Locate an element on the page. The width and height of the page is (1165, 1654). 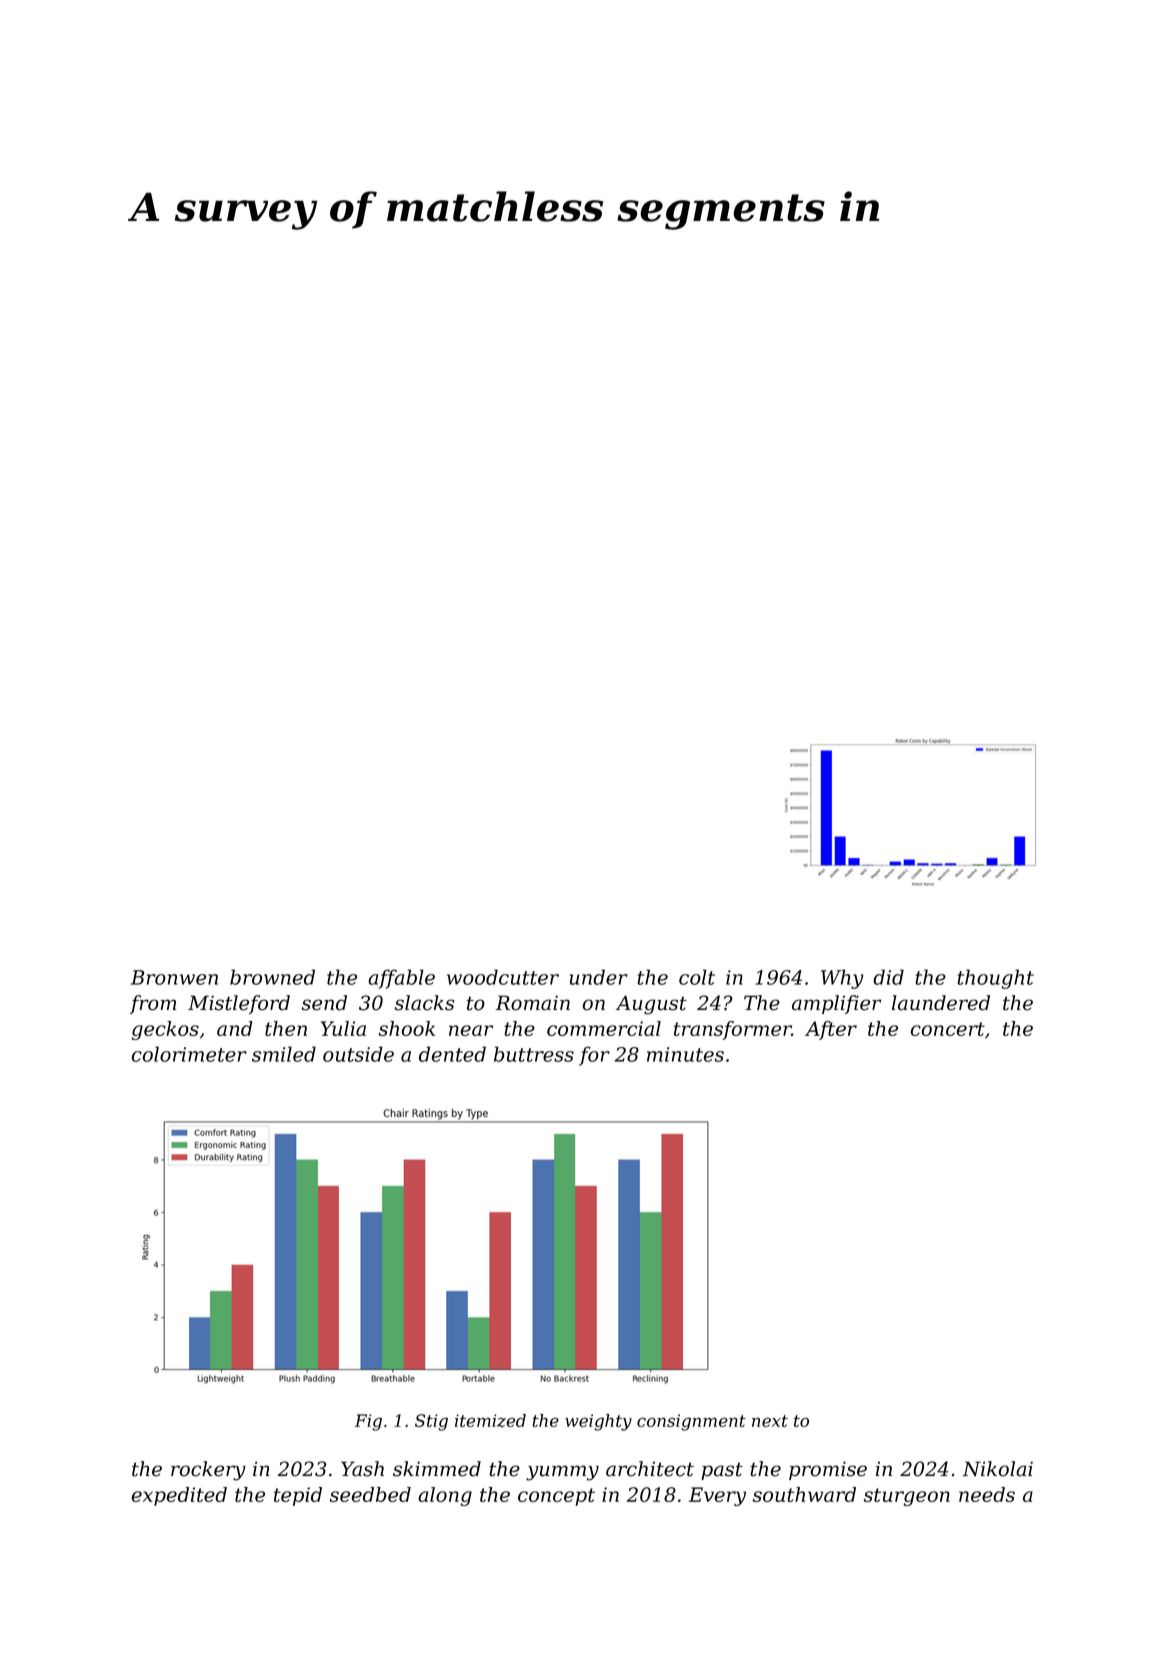
smiled is located at coordinates (284, 1054).
